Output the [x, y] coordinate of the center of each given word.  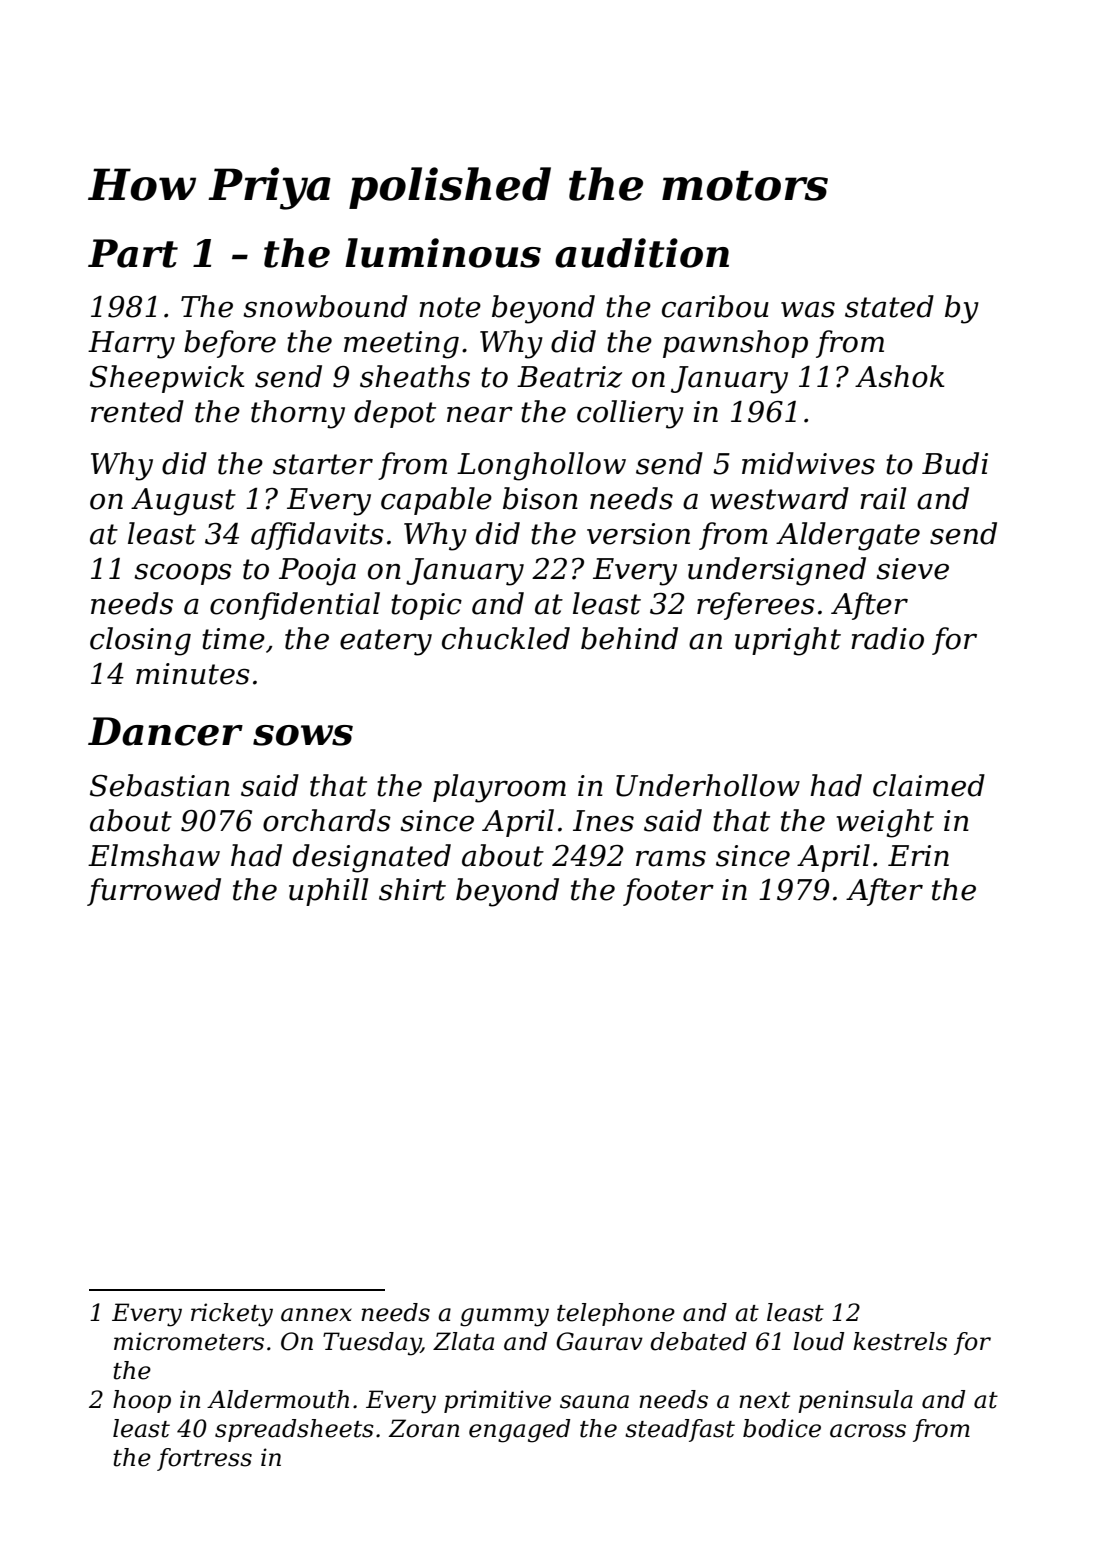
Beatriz [569, 377]
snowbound [325, 306]
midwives [808, 463]
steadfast [680, 1430]
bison [540, 498]
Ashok [900, 376]
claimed [929, 785]
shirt [412, 889]
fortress [204, 1459]
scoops [183, 574]
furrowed [154, 892]
